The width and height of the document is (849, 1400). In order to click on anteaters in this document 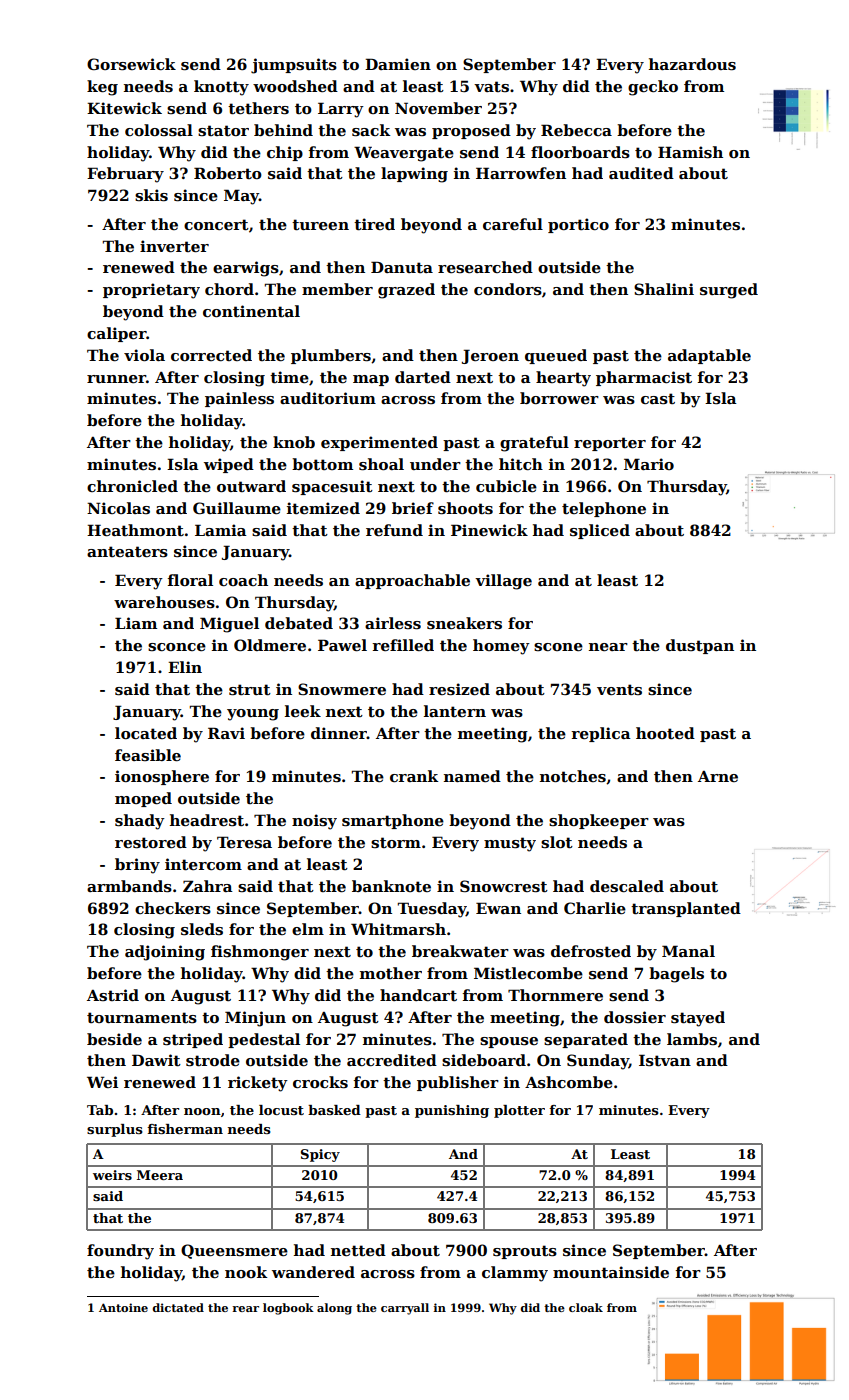, I will do `click(127, 551)`.
